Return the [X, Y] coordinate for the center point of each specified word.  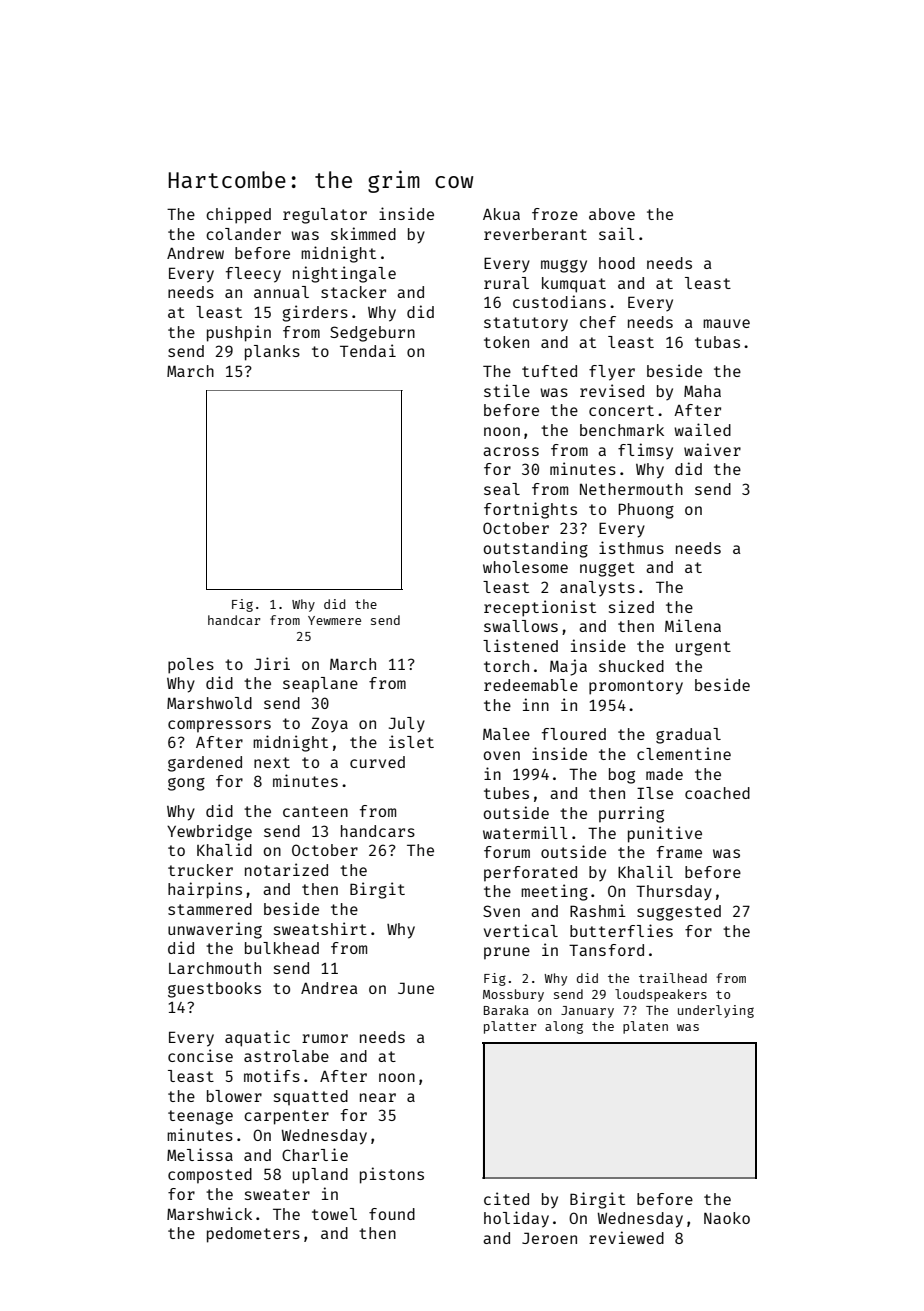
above [612, 214]
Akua [501, 214]
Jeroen [549, 1238]
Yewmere [334, 620]
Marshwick [209, 1213]
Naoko [727, 1218]
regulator [325, 216]
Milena [693, 625]
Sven [501, 911]
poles [191, 666]
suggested [679, 913]
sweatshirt [320, 928]
